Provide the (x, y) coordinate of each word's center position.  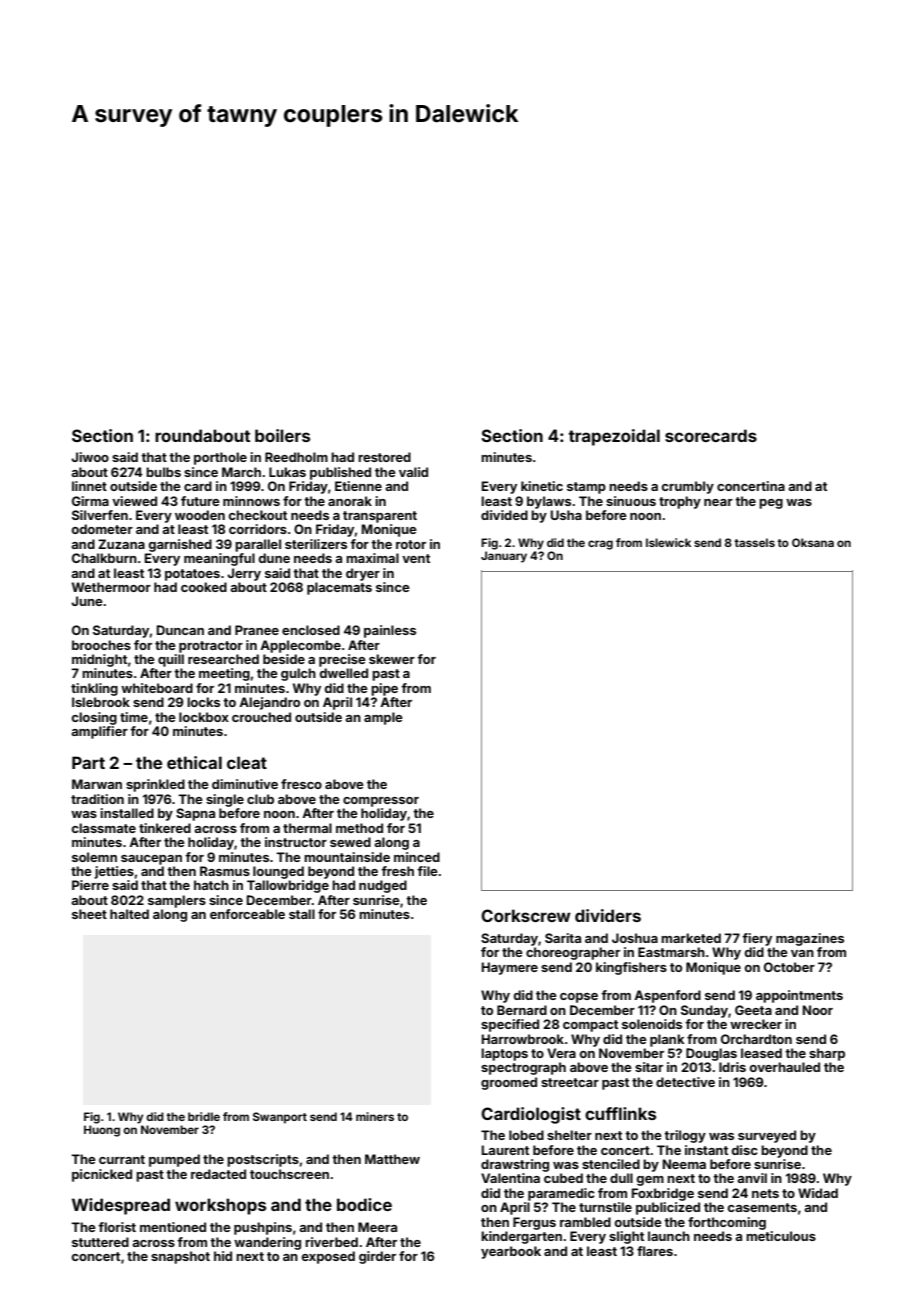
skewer (392, 659)
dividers (608, 915)
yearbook (511, 1252)
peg (771, 504)
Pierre (90, 885)
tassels (754, 542)
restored (384, 457)
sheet (89, 914)
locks (203, 702)
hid (223, 1256)
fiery (757, 939)
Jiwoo (90, 457)
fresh (397, 871)
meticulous (781, 1236)
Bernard (522, 1010)
